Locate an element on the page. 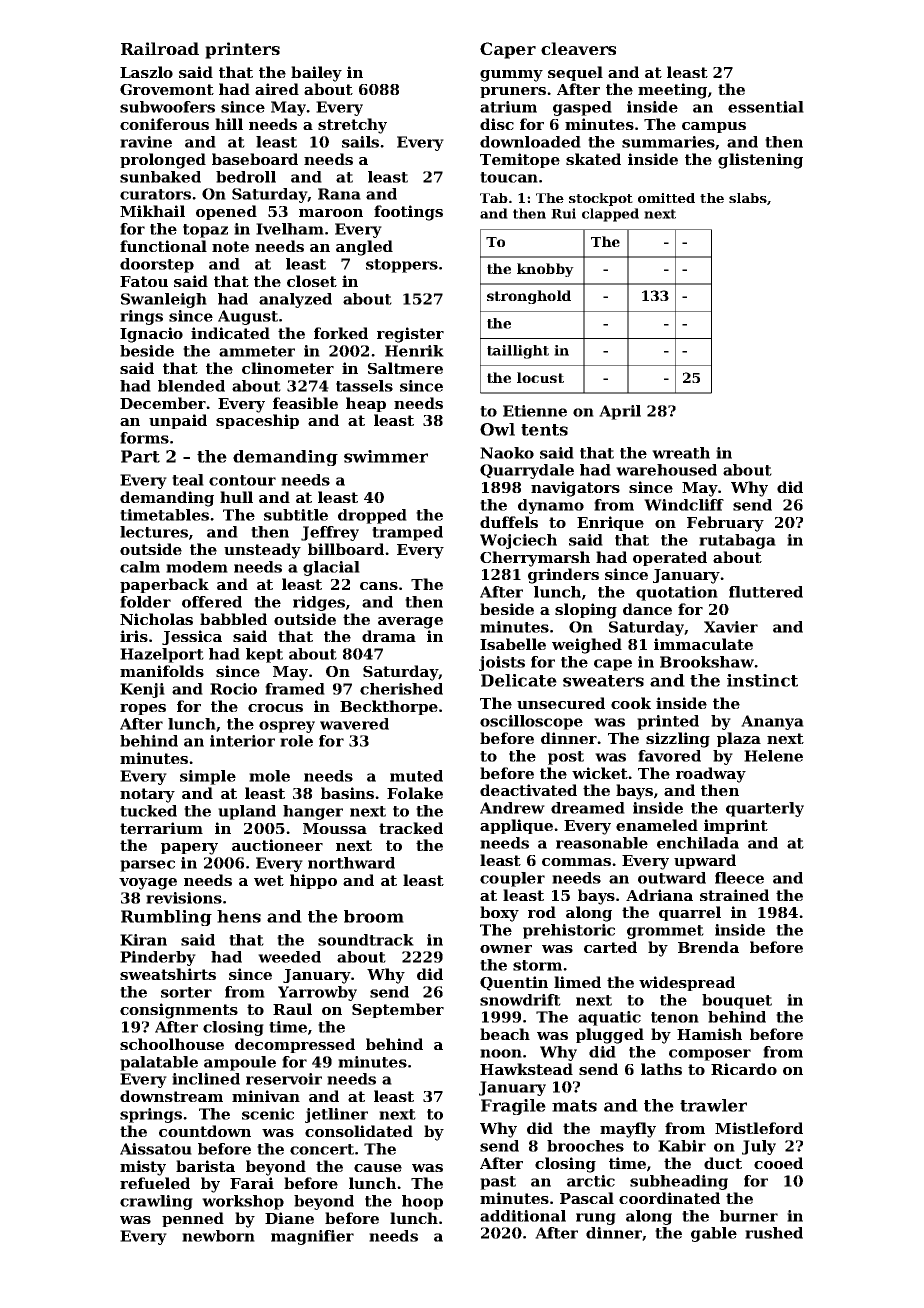 The image size is (924, 1308). essential is located at coordinates (766, 107).
